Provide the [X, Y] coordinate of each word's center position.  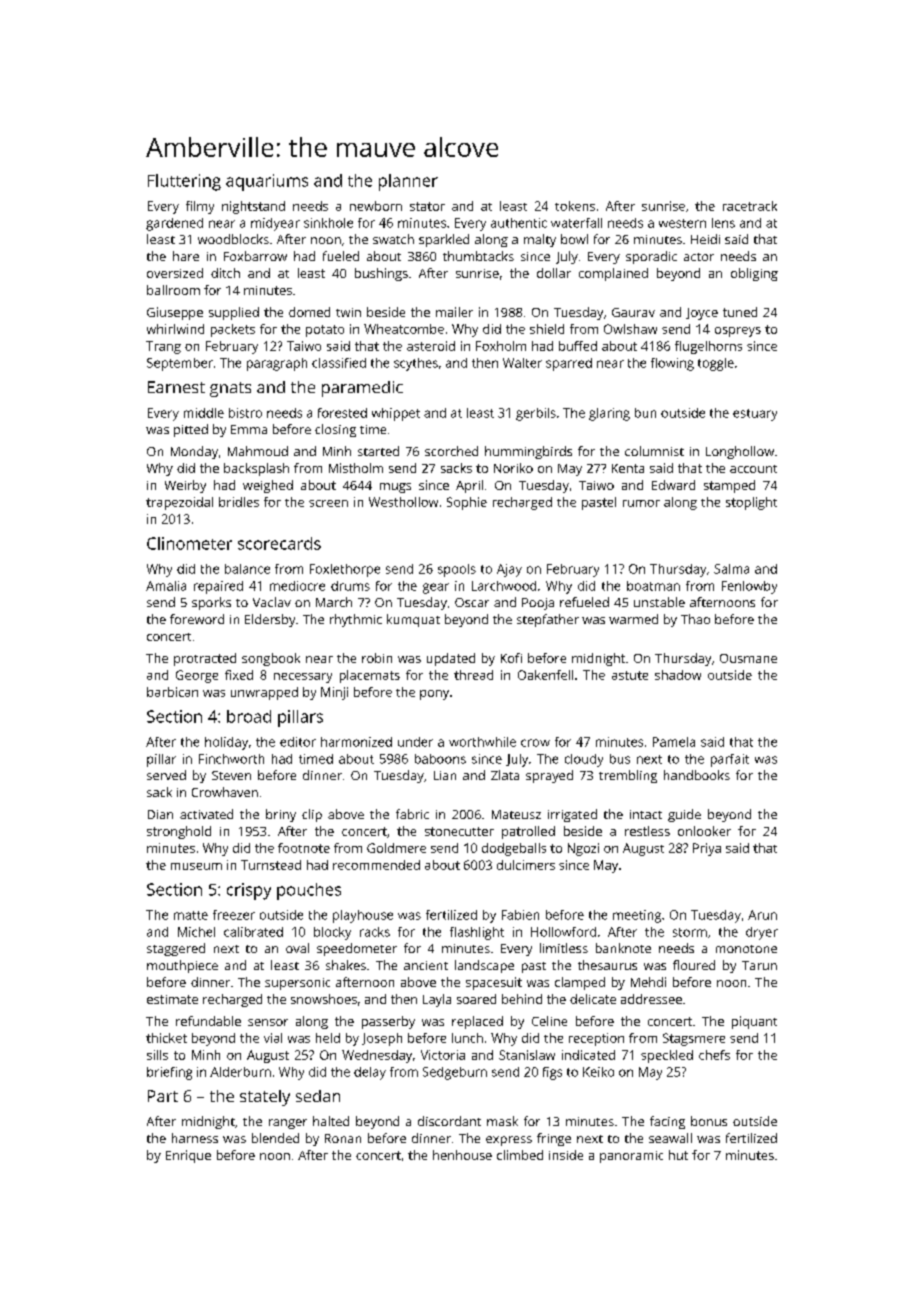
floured [694, 965]
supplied [234, 313]
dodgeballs [514, 849]
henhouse [462, 1155]
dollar [554, 273]
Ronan [343, 1138]
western [682, 223]
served [166, 775]
